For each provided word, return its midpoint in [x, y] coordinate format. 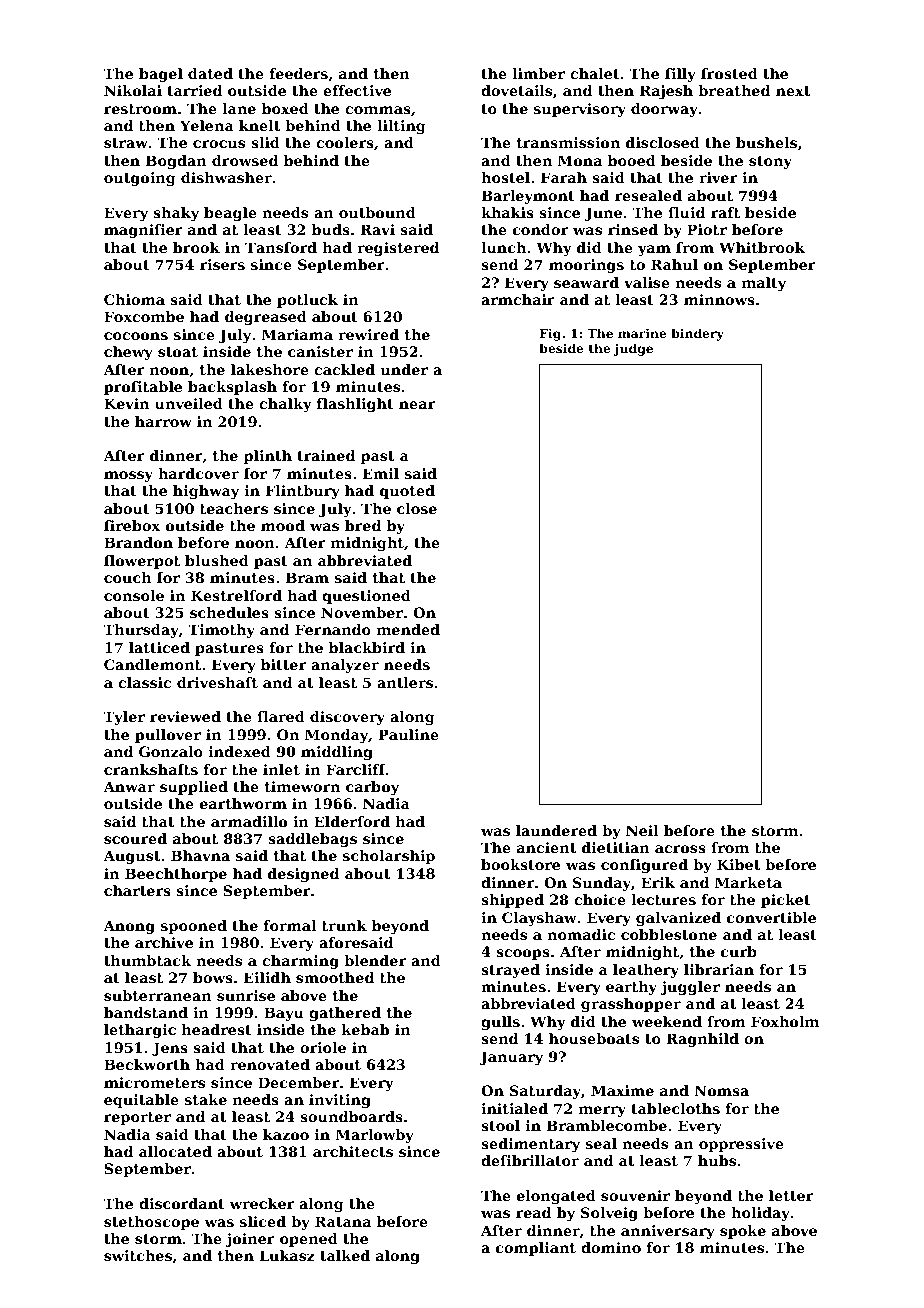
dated [210, 73]
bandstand [146, 1012]
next [793, 91]
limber [539, 73]
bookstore [520, 864]
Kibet [738, 864]
